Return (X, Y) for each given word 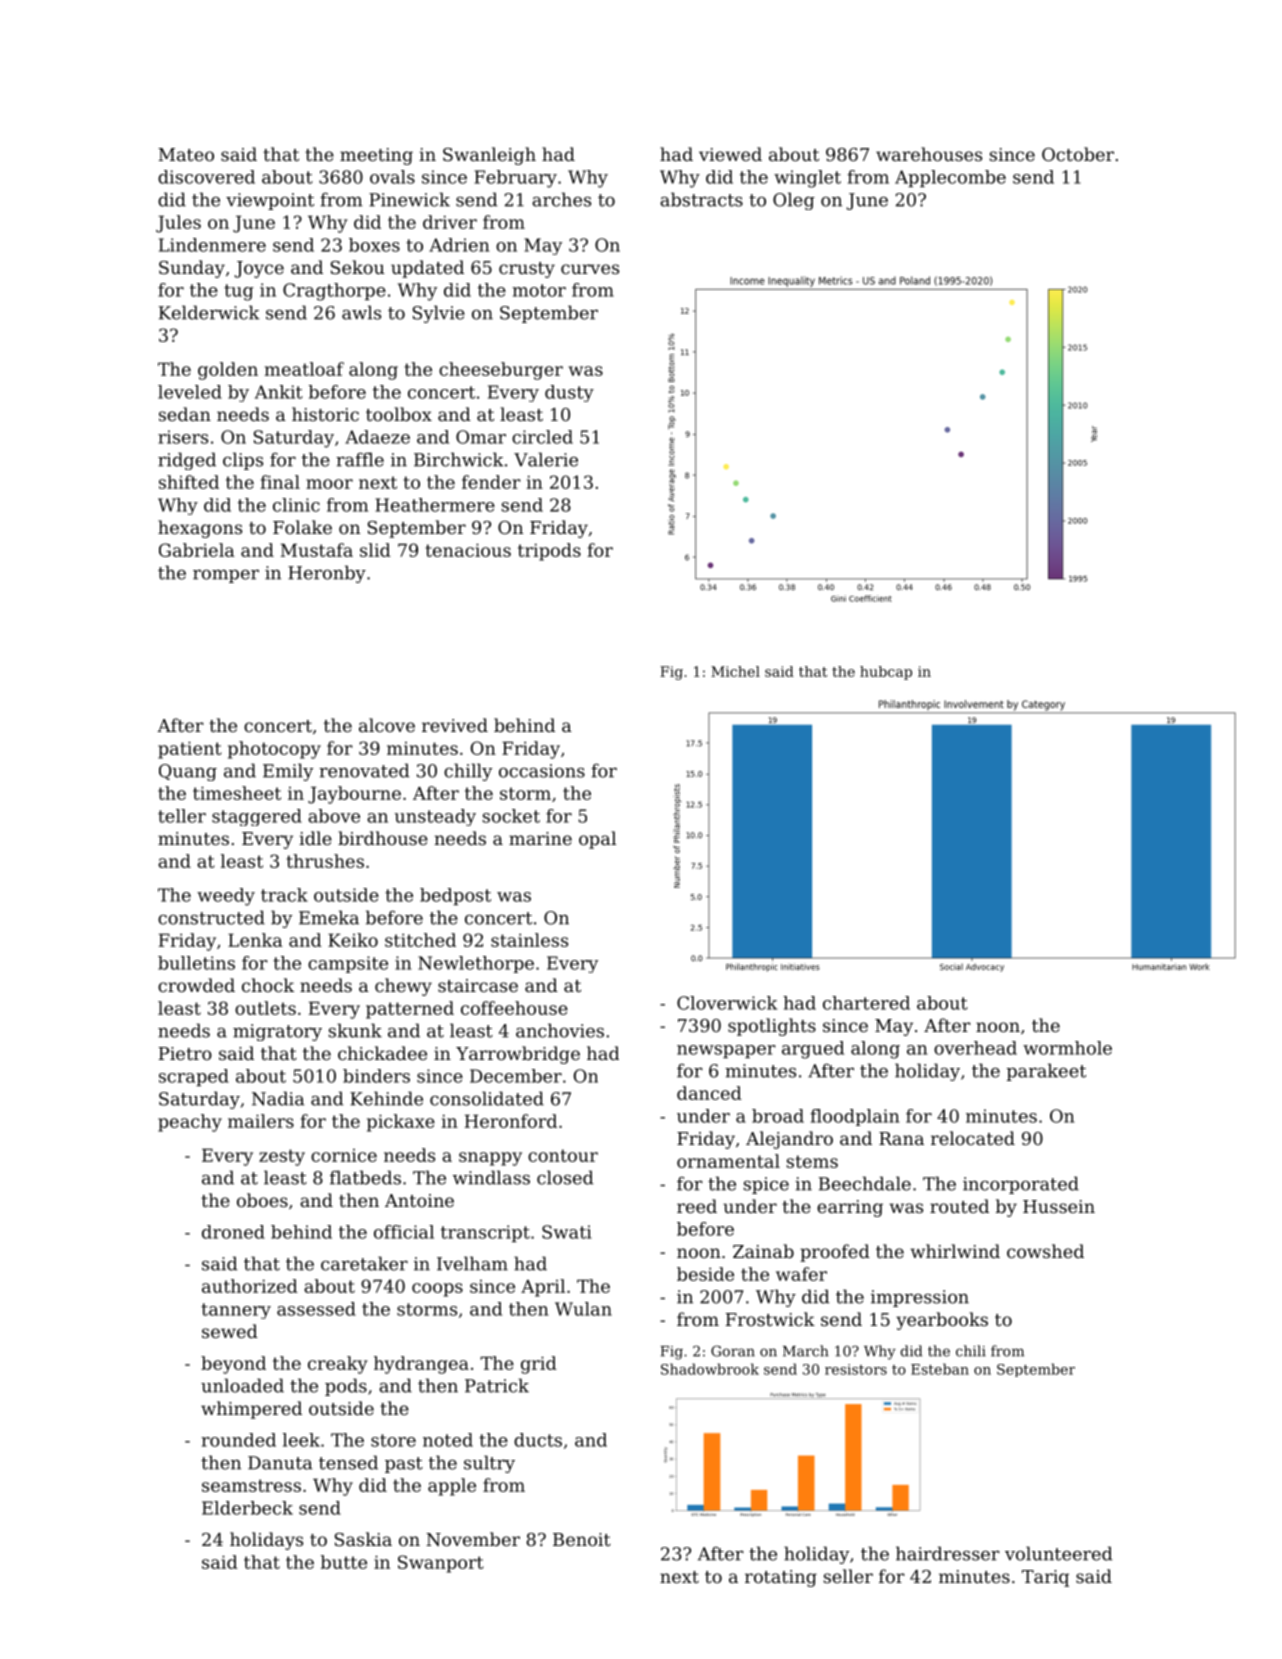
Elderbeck (247, 1508)
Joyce (259, 269)
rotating (781, 1578)
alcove (387, 725)
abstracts (701, 199)
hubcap (886, 673)
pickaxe (401, 1123)
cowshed (1045, 1251)
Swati (567, 1232)
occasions (542, 771)
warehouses (929, 154)
